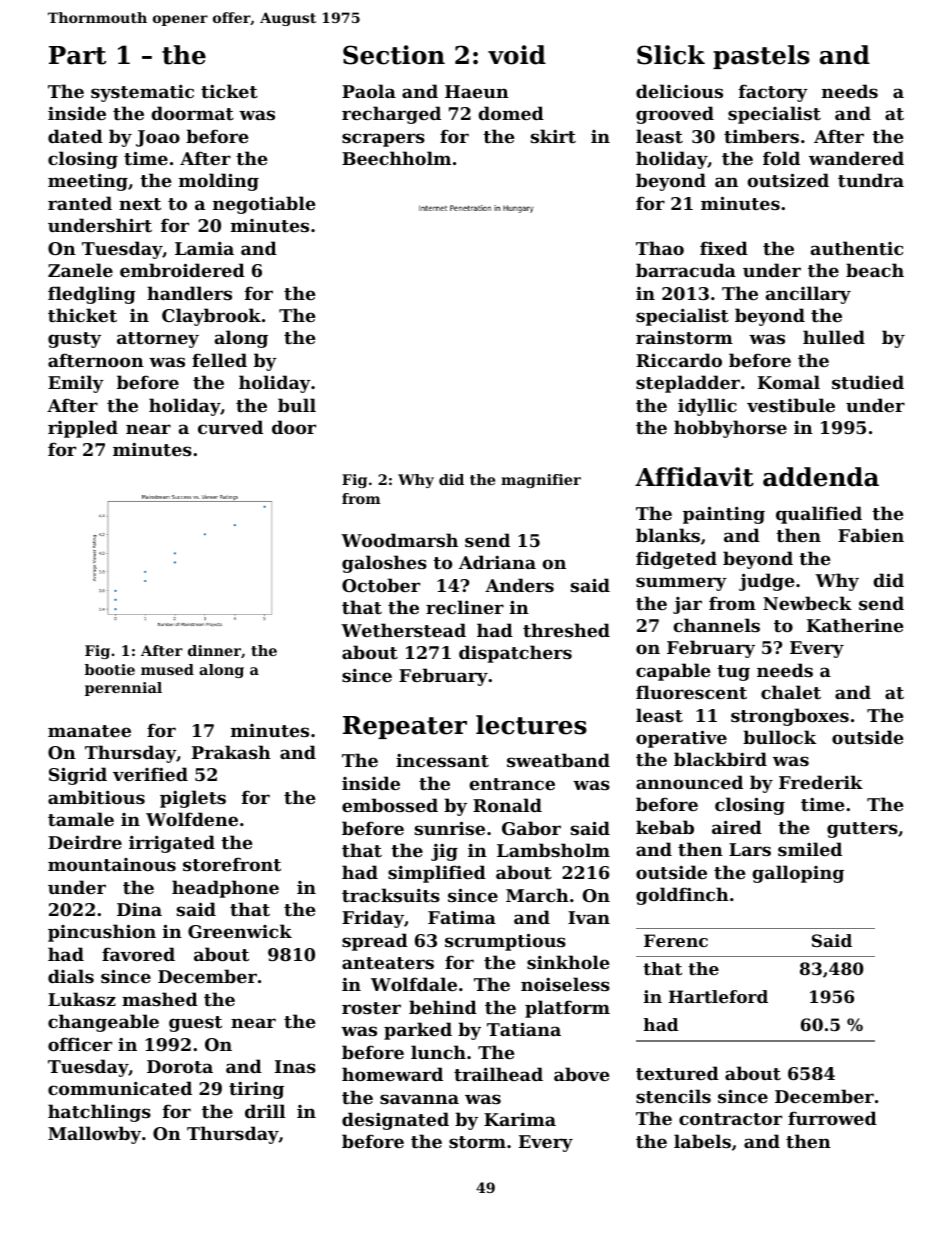 The image size is (952, 1233). Describe the element at coordinates (158, 138) in the screenshot. I see `Joao` at that location.
